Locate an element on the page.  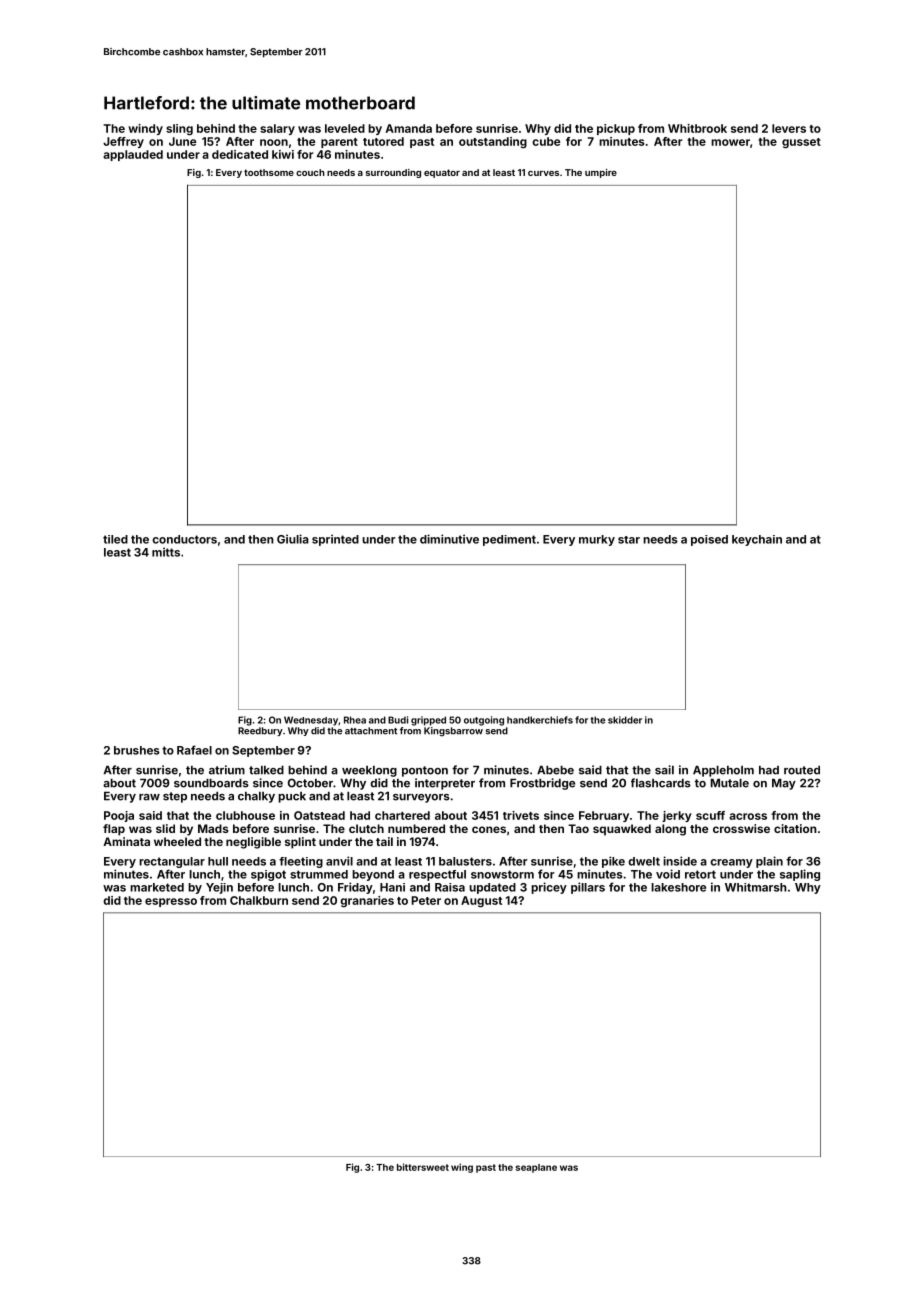
wing is located at coordinates (462, 1168).
